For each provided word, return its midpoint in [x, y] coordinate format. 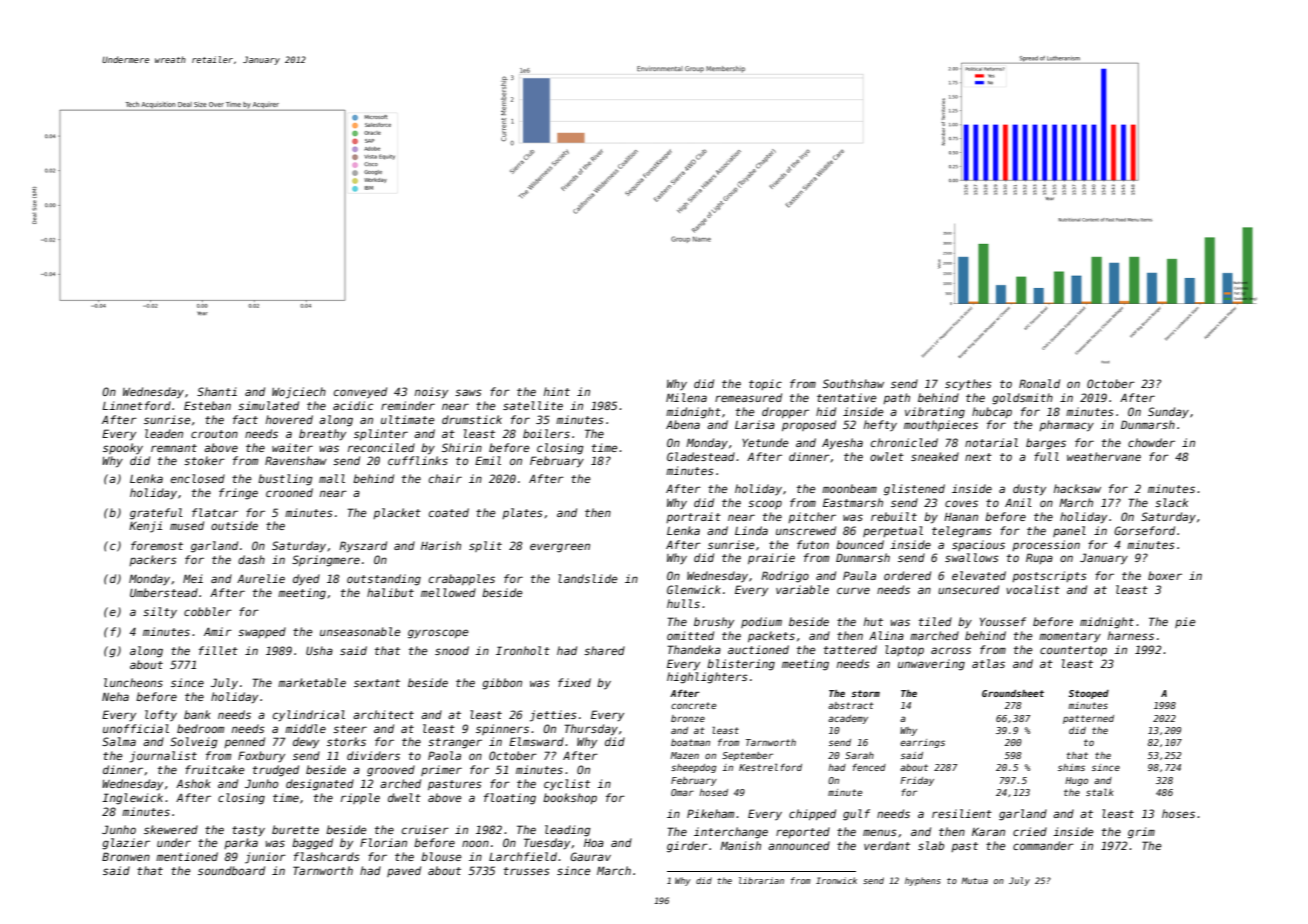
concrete [694, 705]
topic [765, 384]
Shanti [217, 391]
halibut [390, 592]
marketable [312, 682]
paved [404, 871]
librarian [761, 880]
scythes [968, 384]
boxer [1165, 575]
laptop [904, 650]
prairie [771, 558]
